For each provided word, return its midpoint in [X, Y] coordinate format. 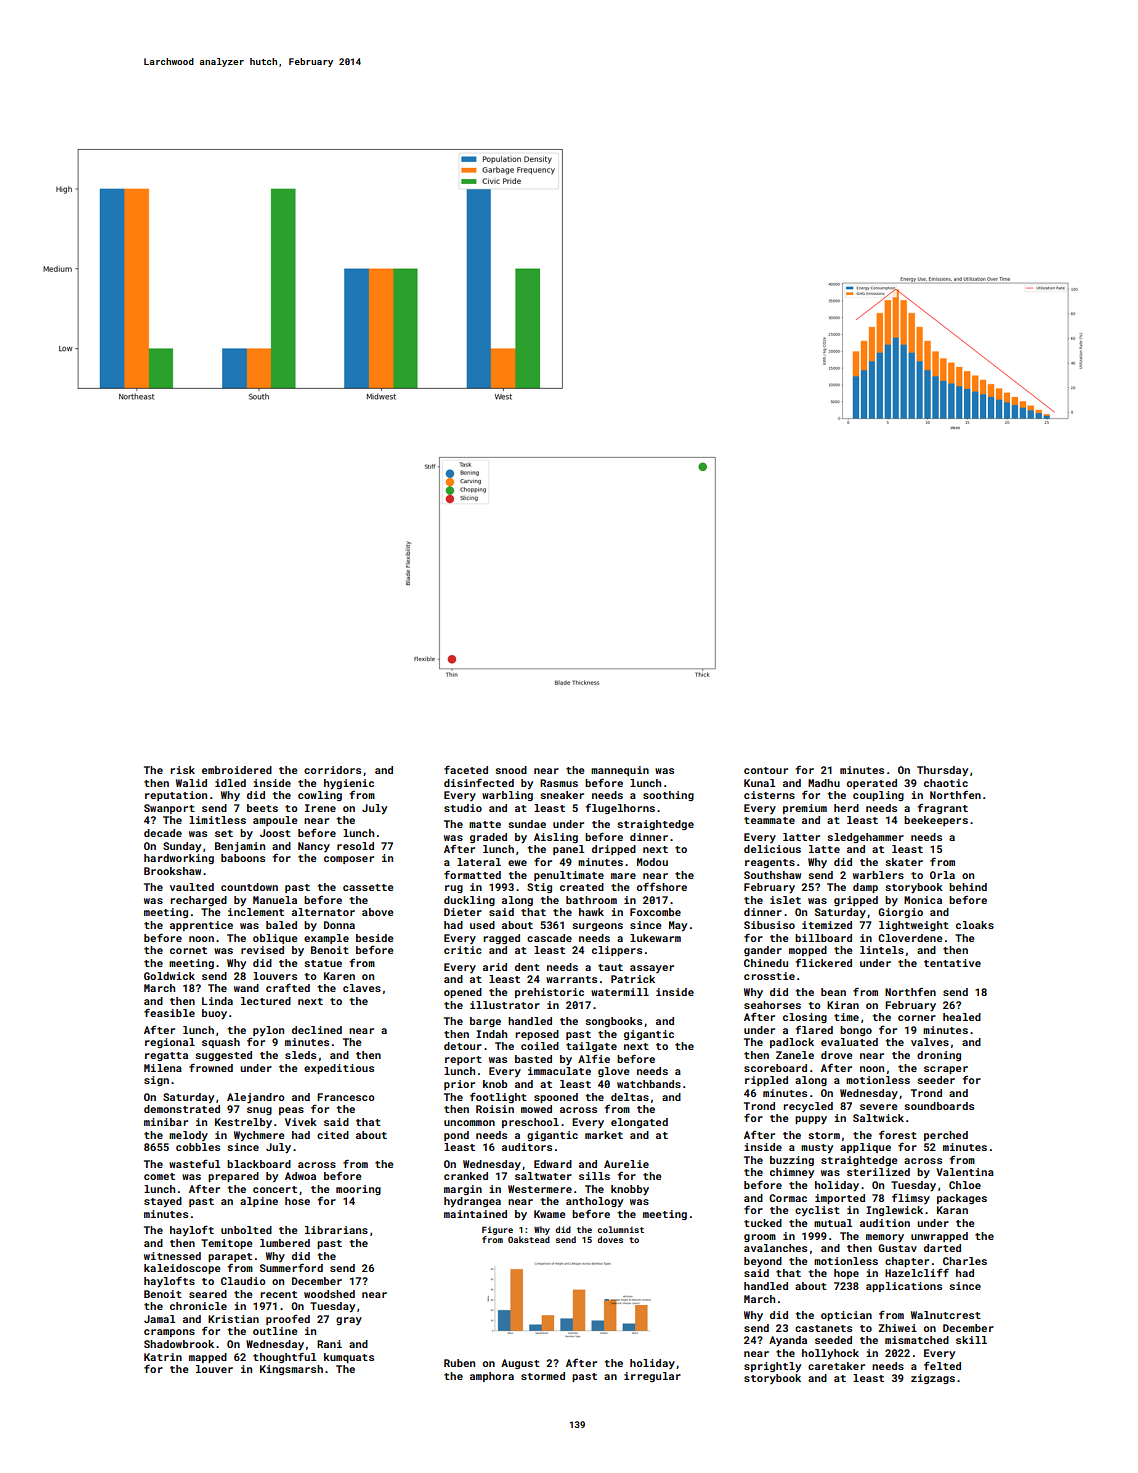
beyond [763, 1262]
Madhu [824, 783]
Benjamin [240, 847]
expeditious [339, 1069]
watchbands [649, 1084]
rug [454, 889]
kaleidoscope [182, 1269]
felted [942, 1366]
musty [817, 1149]
